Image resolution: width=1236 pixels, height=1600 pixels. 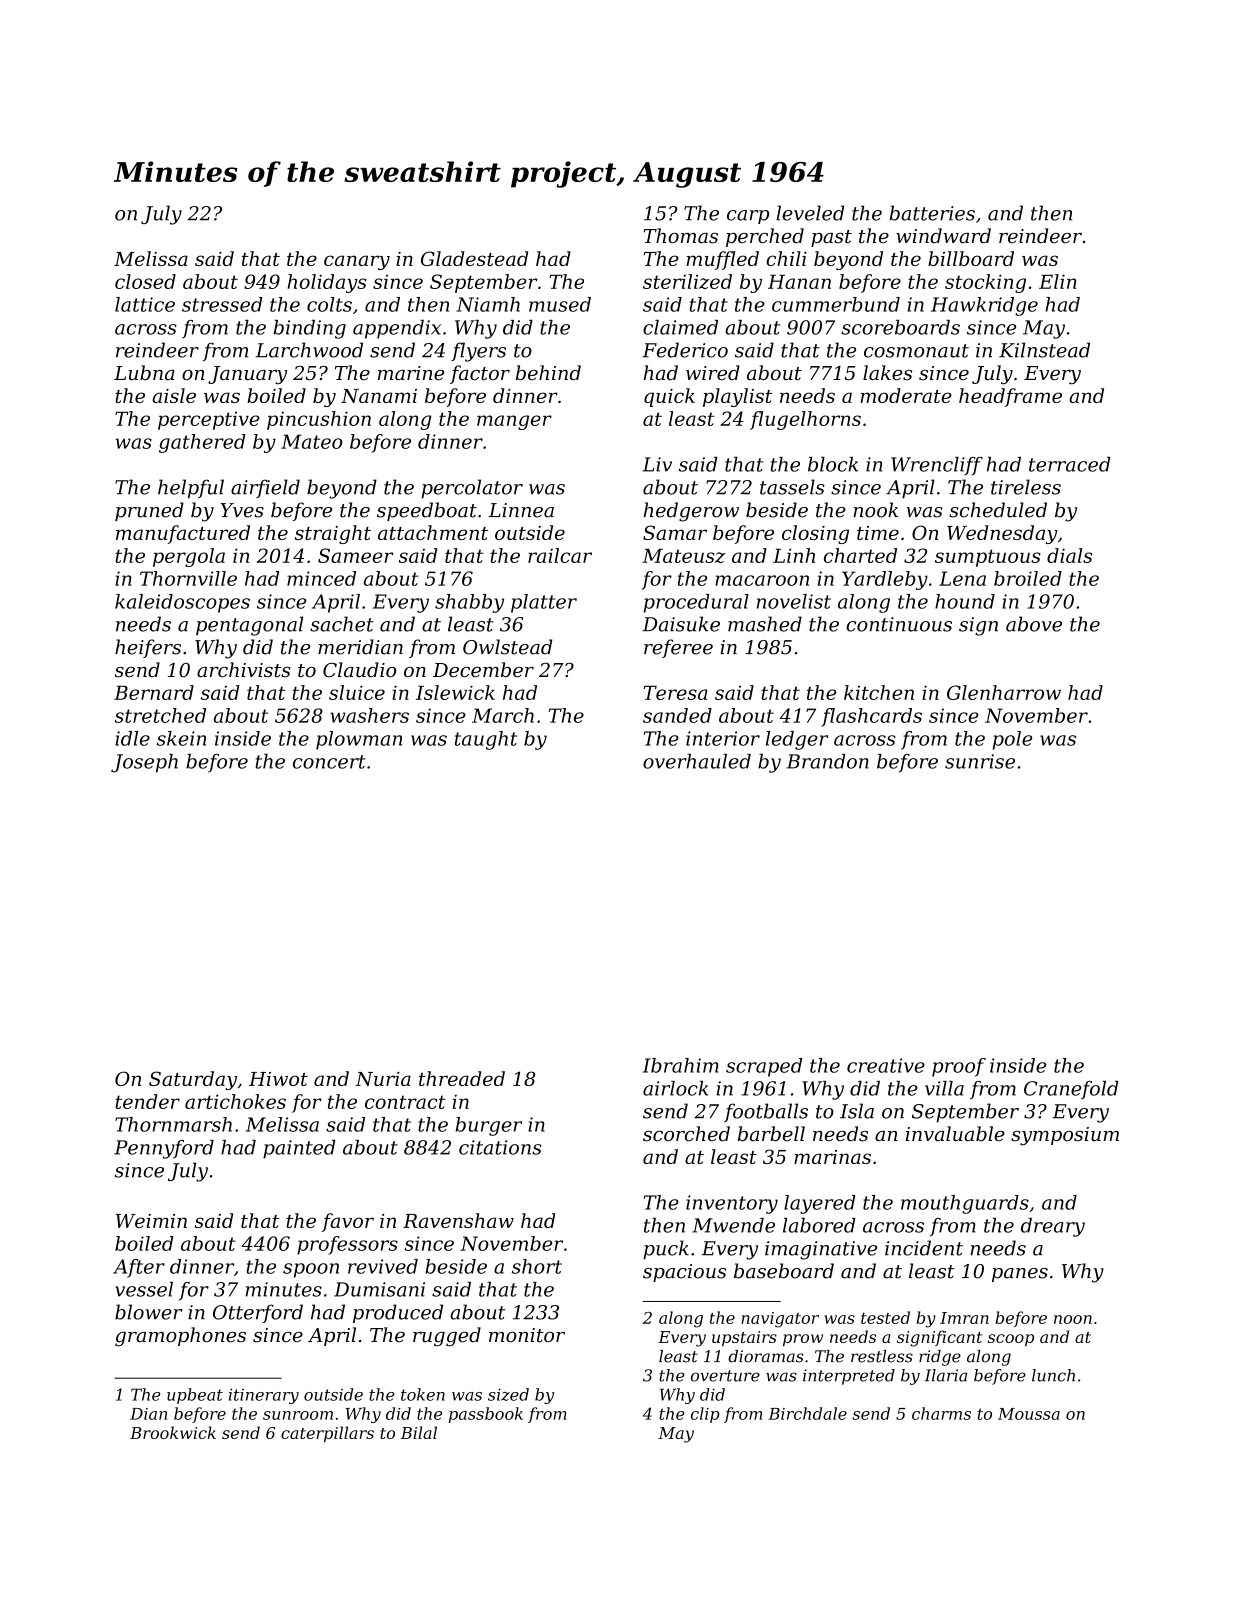 I want to click on Saturday, so click(x=193, y=1080).
